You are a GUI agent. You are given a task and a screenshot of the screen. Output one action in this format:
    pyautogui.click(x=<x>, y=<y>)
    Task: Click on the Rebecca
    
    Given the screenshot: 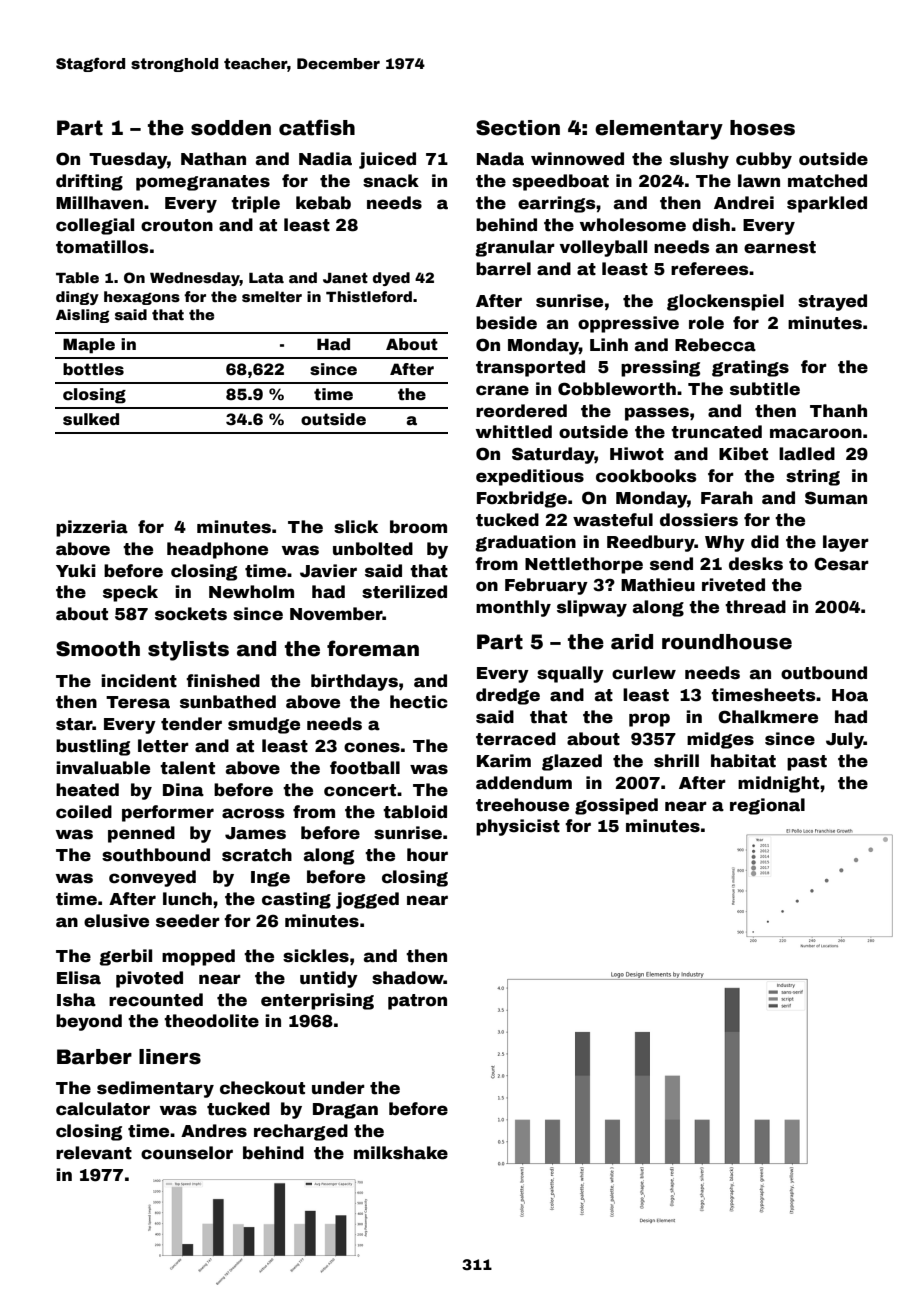 What is the action you would take?
    pyautogui.click(x=715, y=345)
